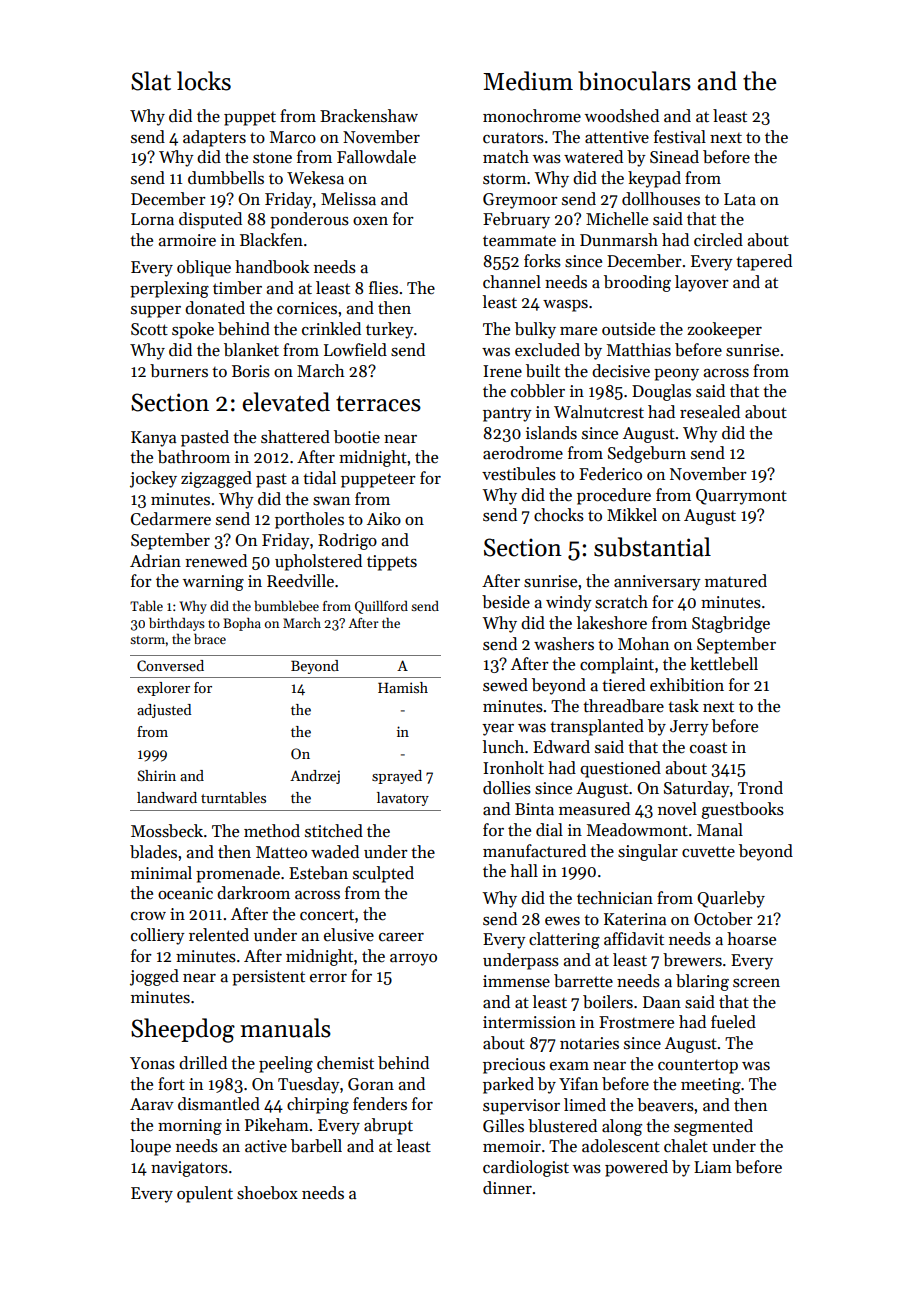 This page has height=1314, width=924. What do you see at coordinates (210, 220) in the page?
I see `disputed` at bounding box center [210, 220].
